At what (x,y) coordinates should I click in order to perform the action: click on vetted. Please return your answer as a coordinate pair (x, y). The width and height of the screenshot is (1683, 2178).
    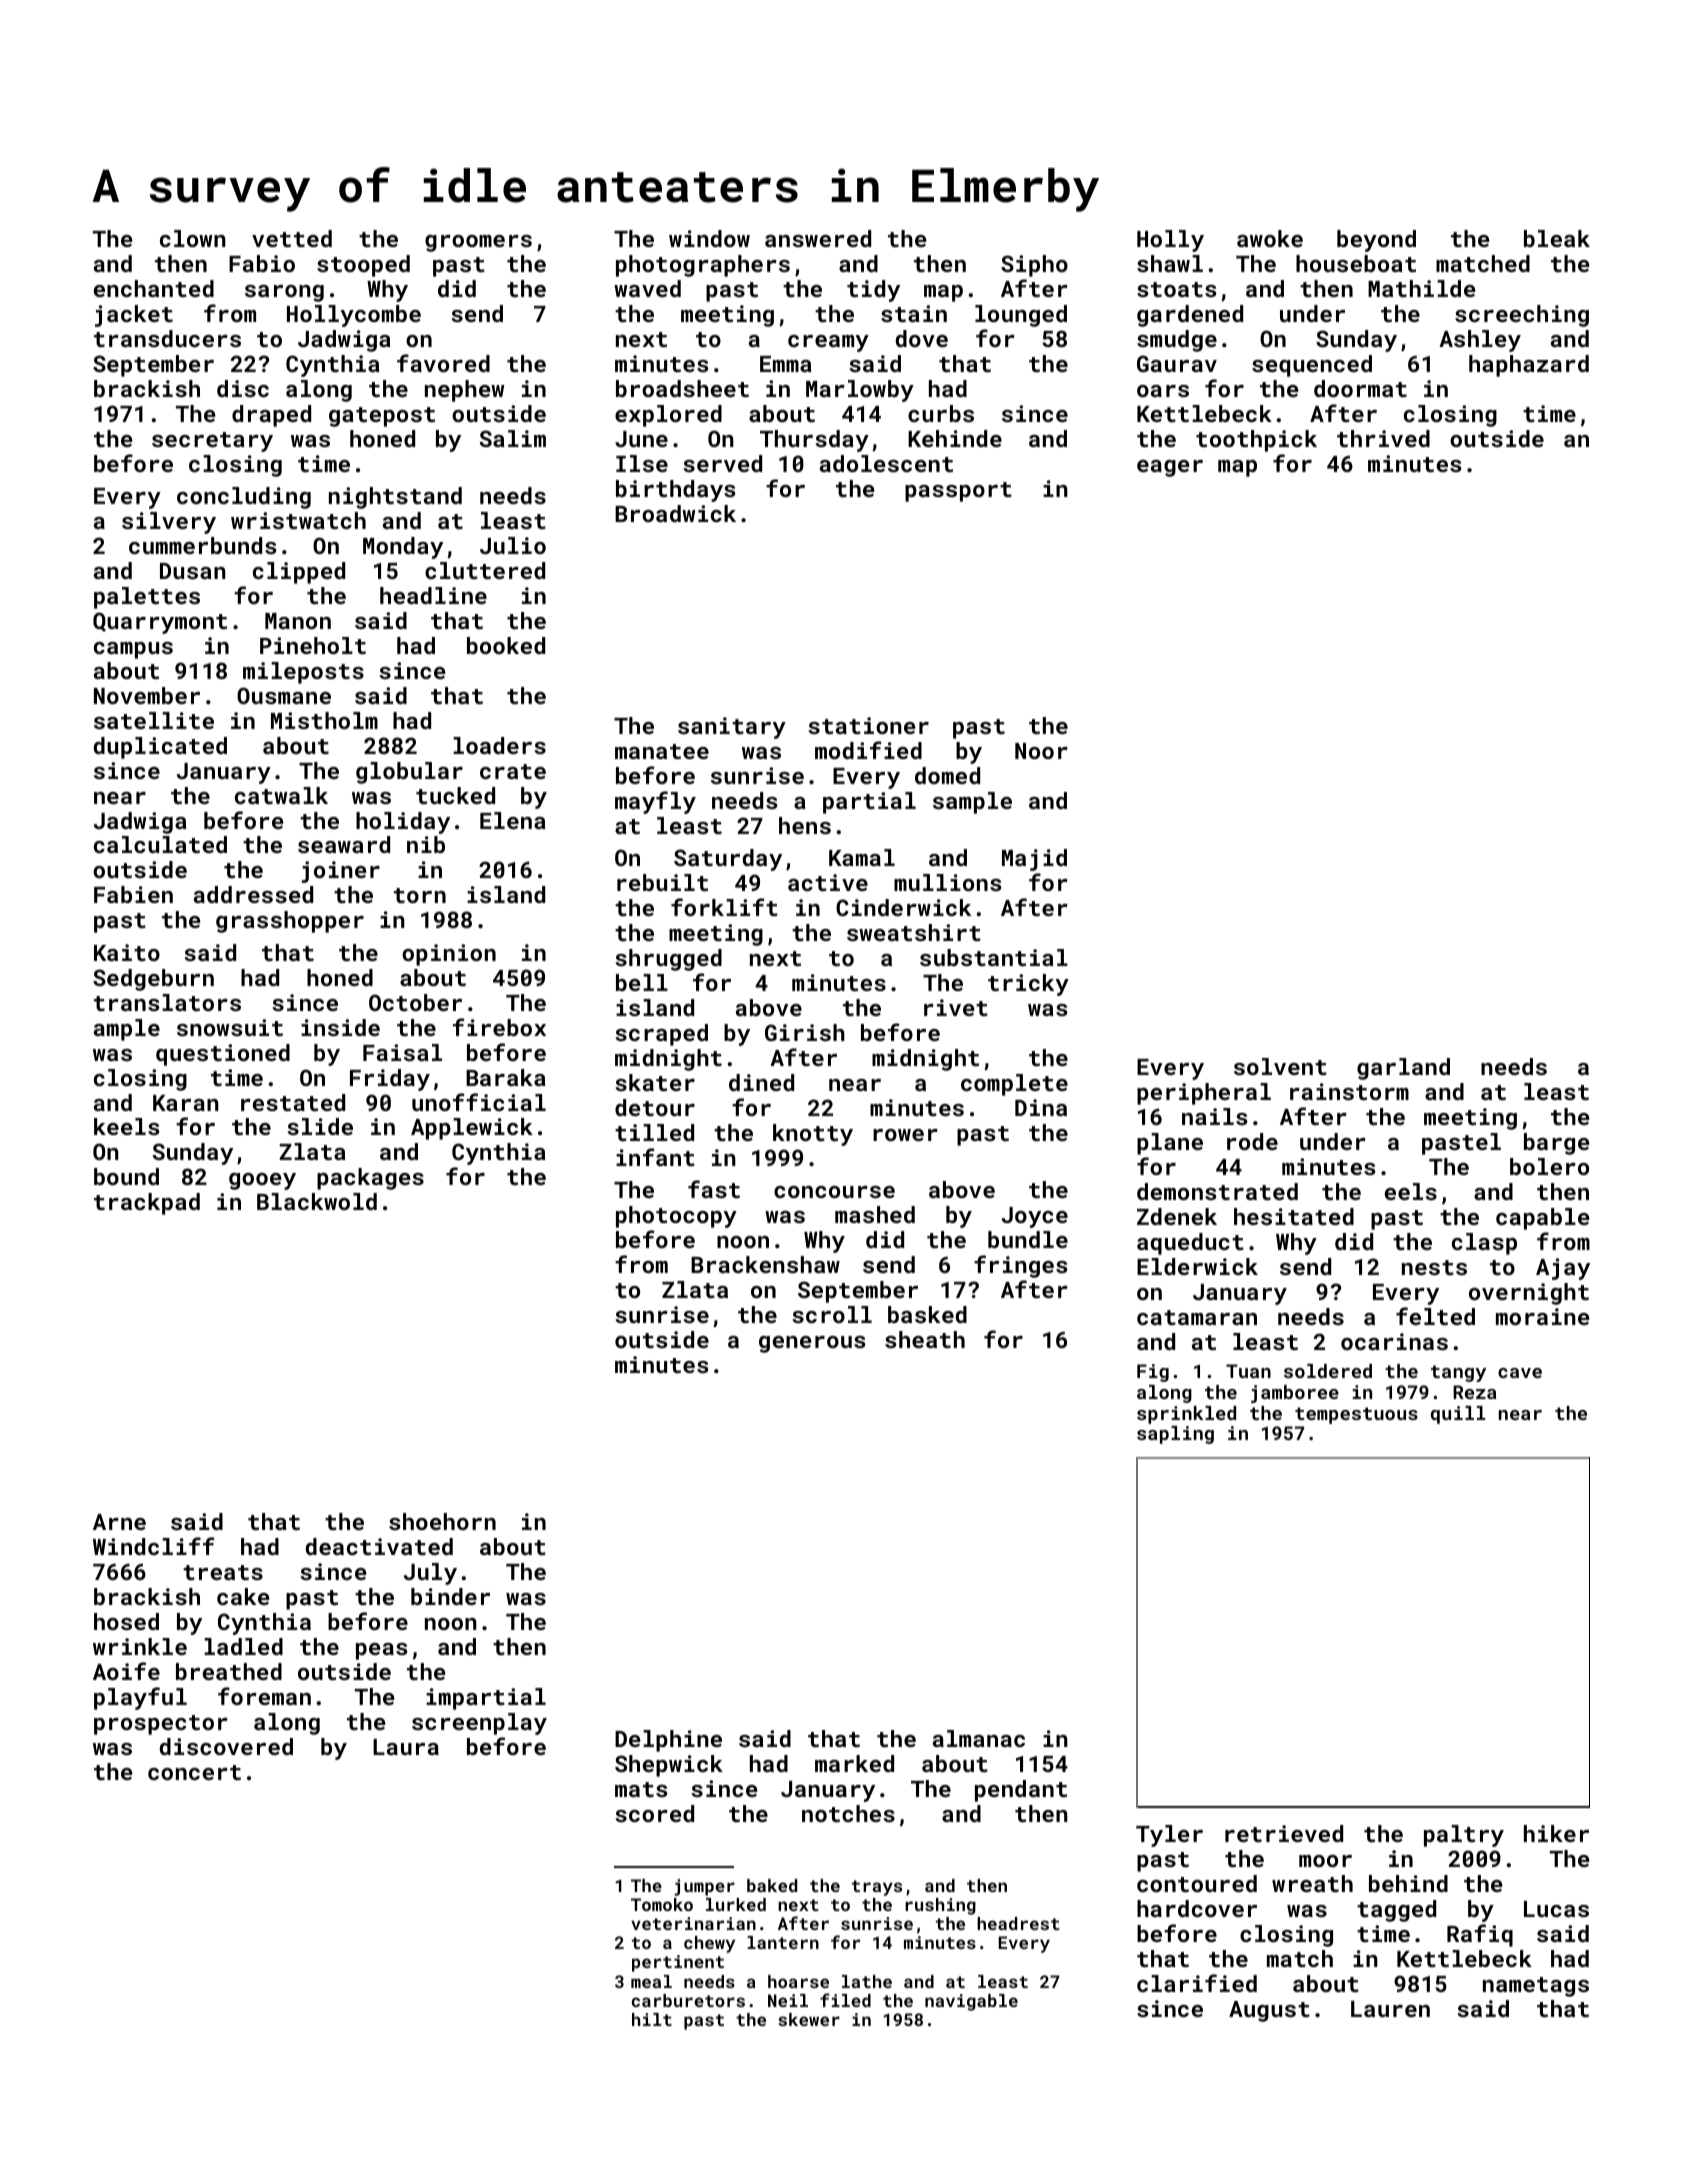
    Looking at the image, I should click on (292, 238).
